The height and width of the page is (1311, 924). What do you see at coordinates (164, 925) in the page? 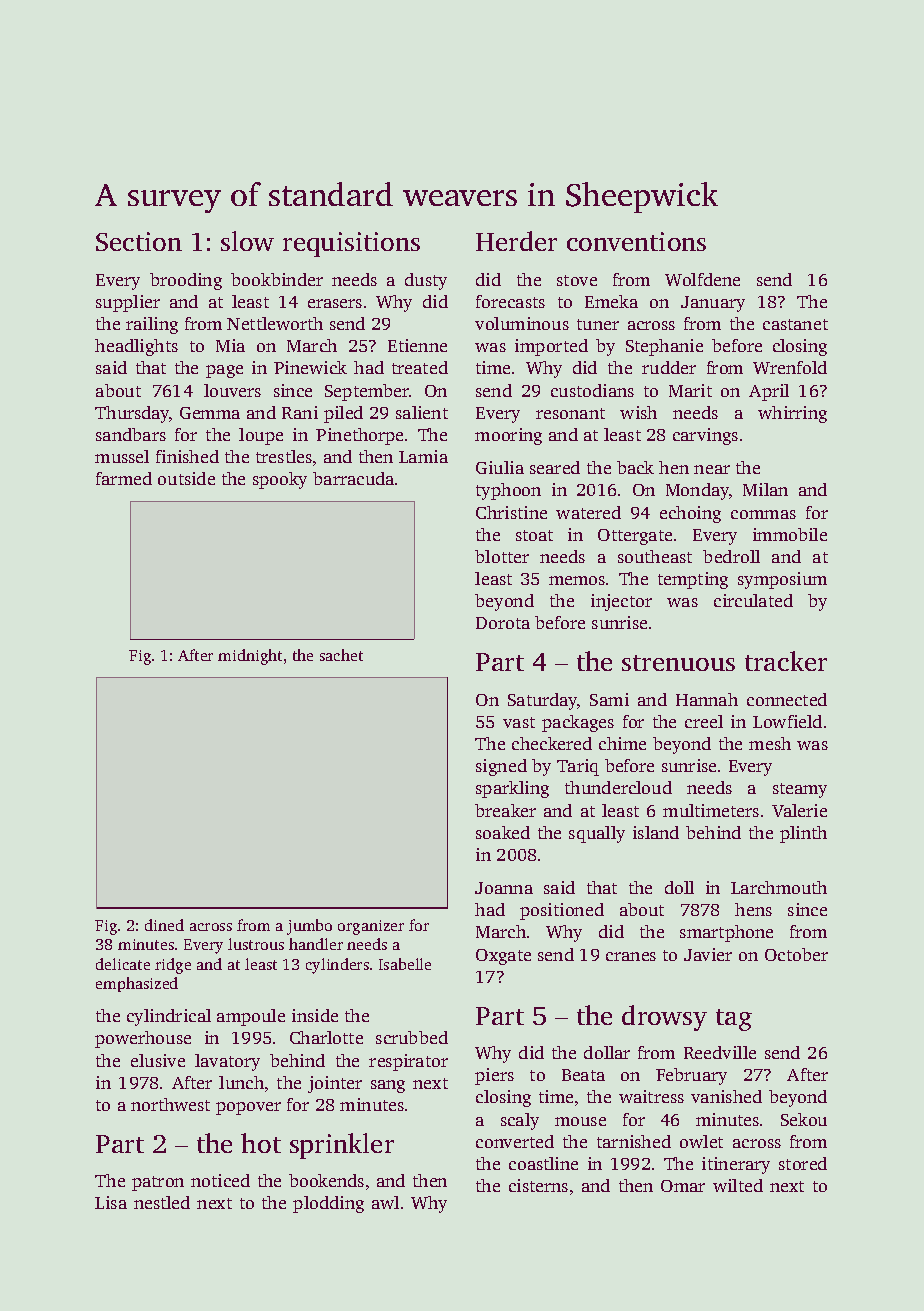
I see `dined` at bounding box center [164, 925].
